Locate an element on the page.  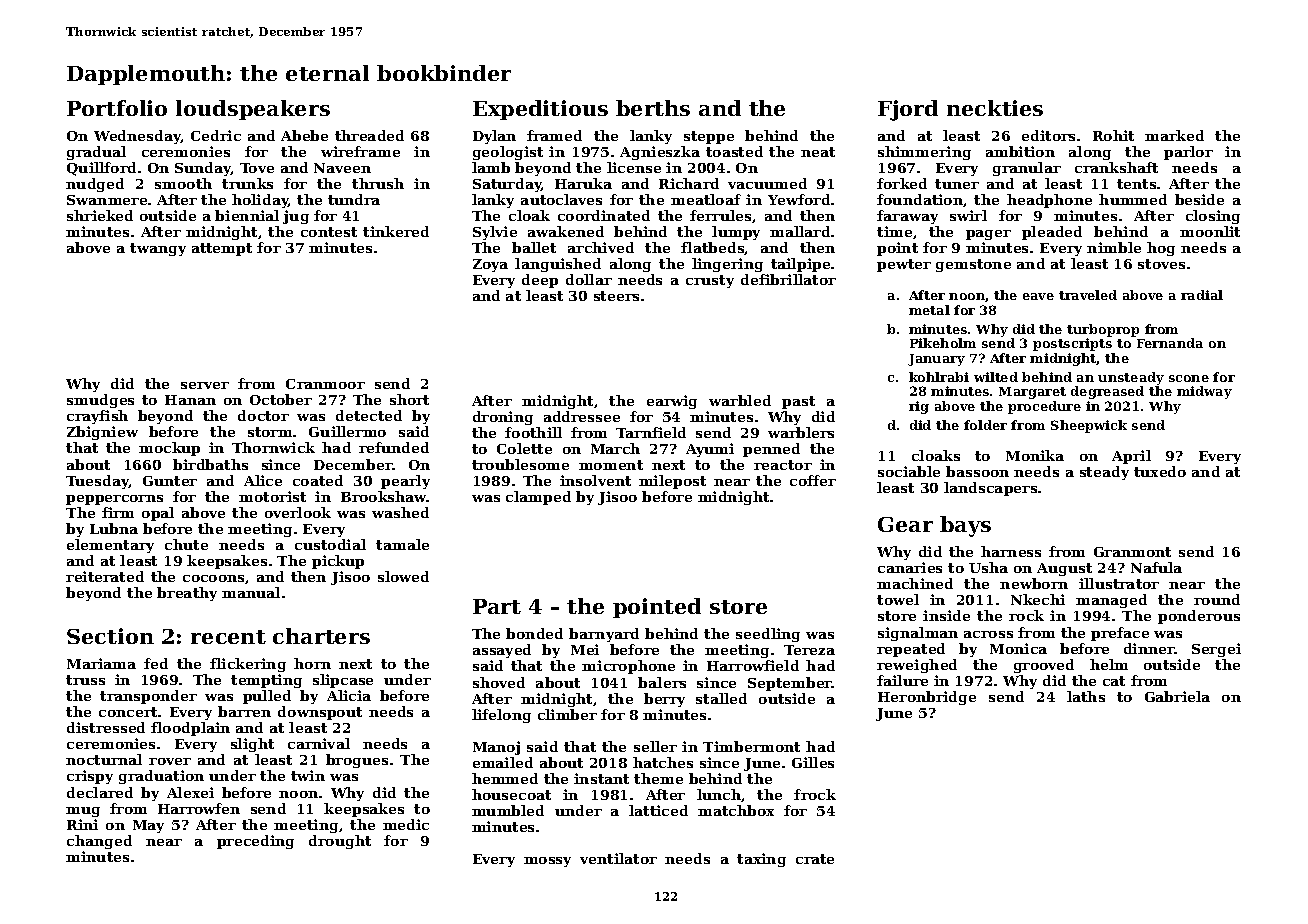
headphone is located at coordinates (1049, 201).
